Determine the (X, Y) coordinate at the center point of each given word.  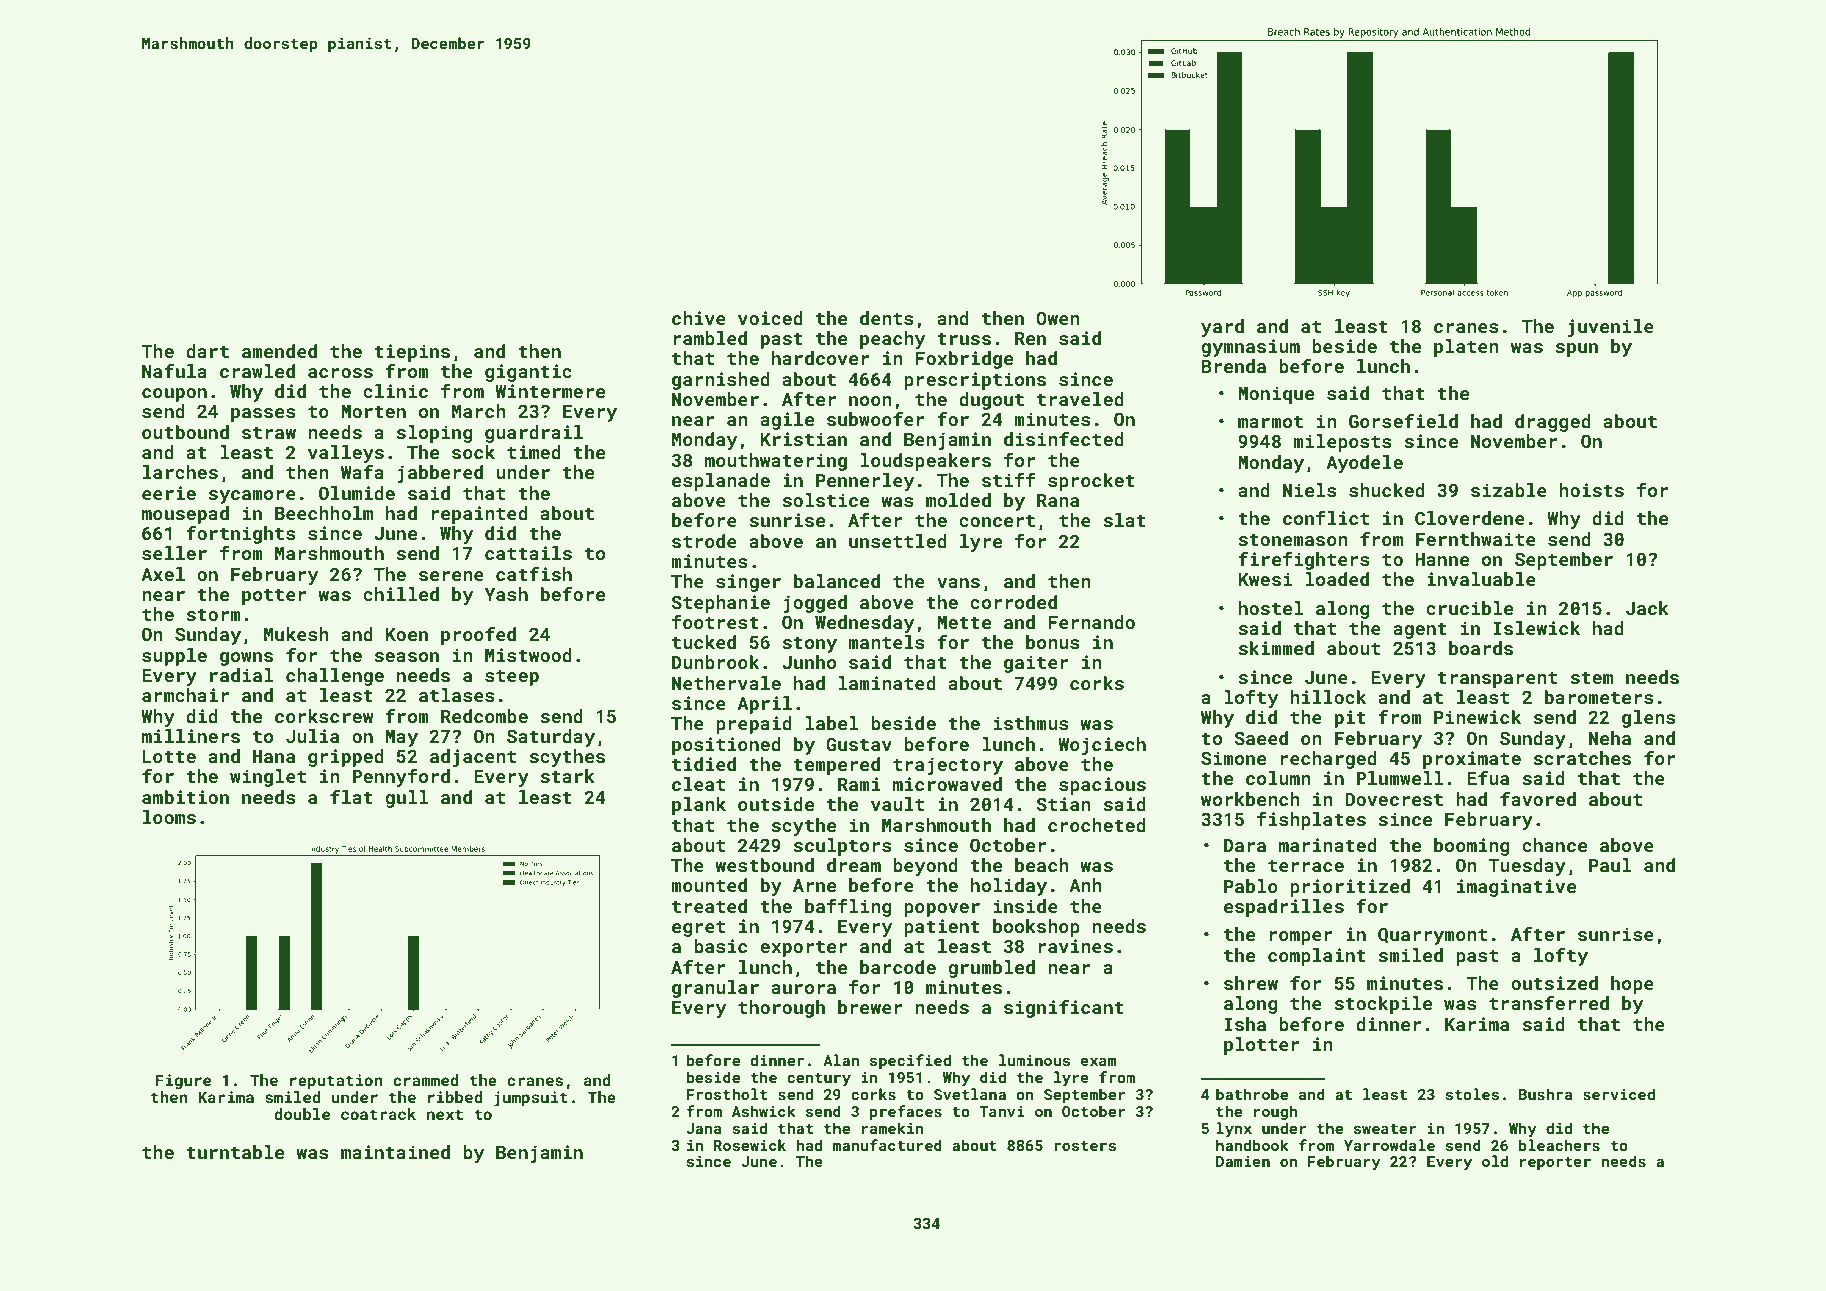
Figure (183, 1082)
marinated (1328, 845)
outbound (185, 432)
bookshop (1036, 928)
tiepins (412, 353)
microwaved (947, 784)
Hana (274, 756)
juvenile (1611, 328)
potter (274, 597)
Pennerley (865, 482)
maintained (395, 1152)
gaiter (1036, 664)
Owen (1058, 318)
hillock (1328, 697)
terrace (1306, 866)
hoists (1591, 490)
